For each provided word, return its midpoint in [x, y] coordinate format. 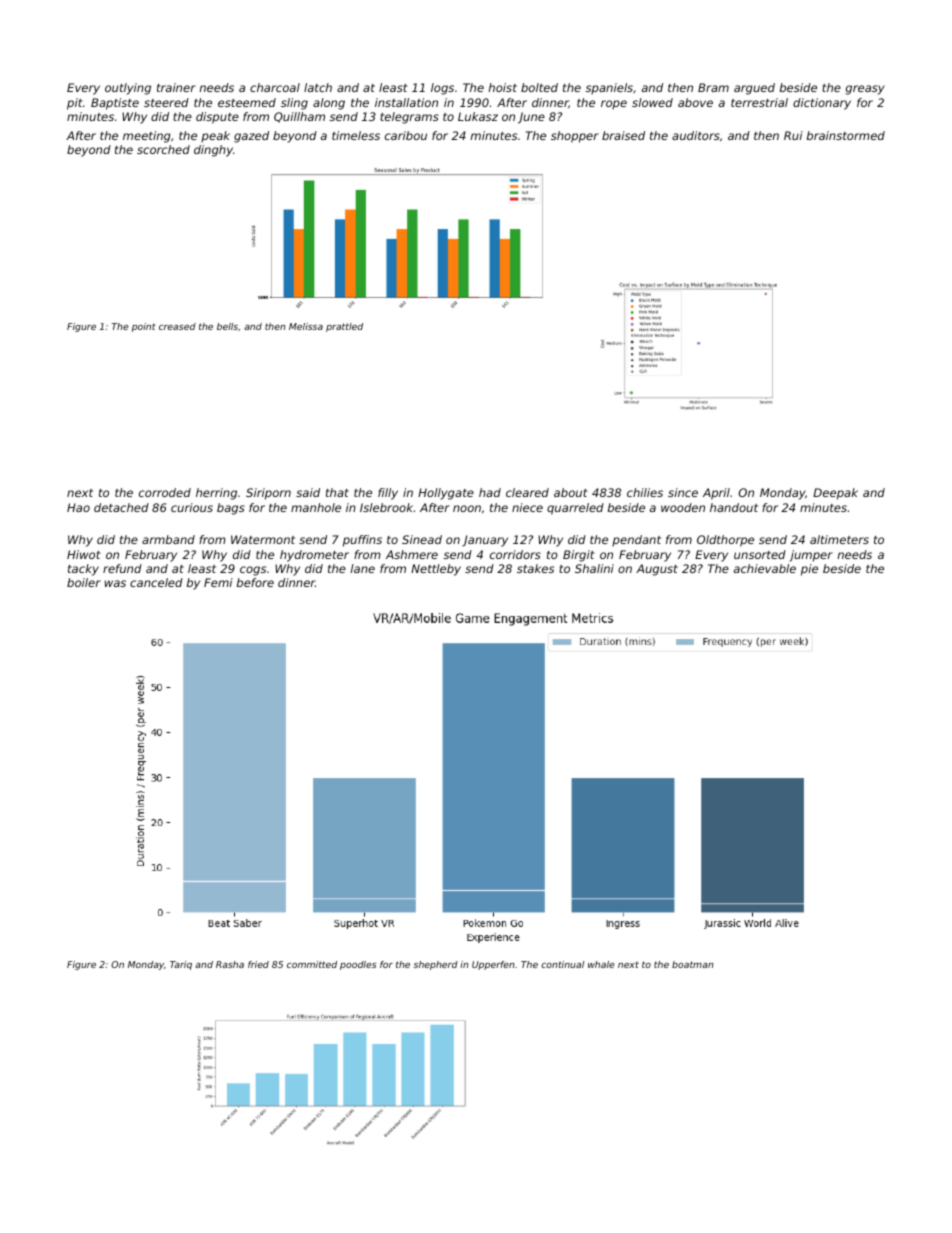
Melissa [306, 326]
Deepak [835, 494]
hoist [503, 87]
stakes [535, 568]
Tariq [181, 965]
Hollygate [446, 494]
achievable [765, 568]
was [115, 583]
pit [75, 104]
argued [754, 89]
